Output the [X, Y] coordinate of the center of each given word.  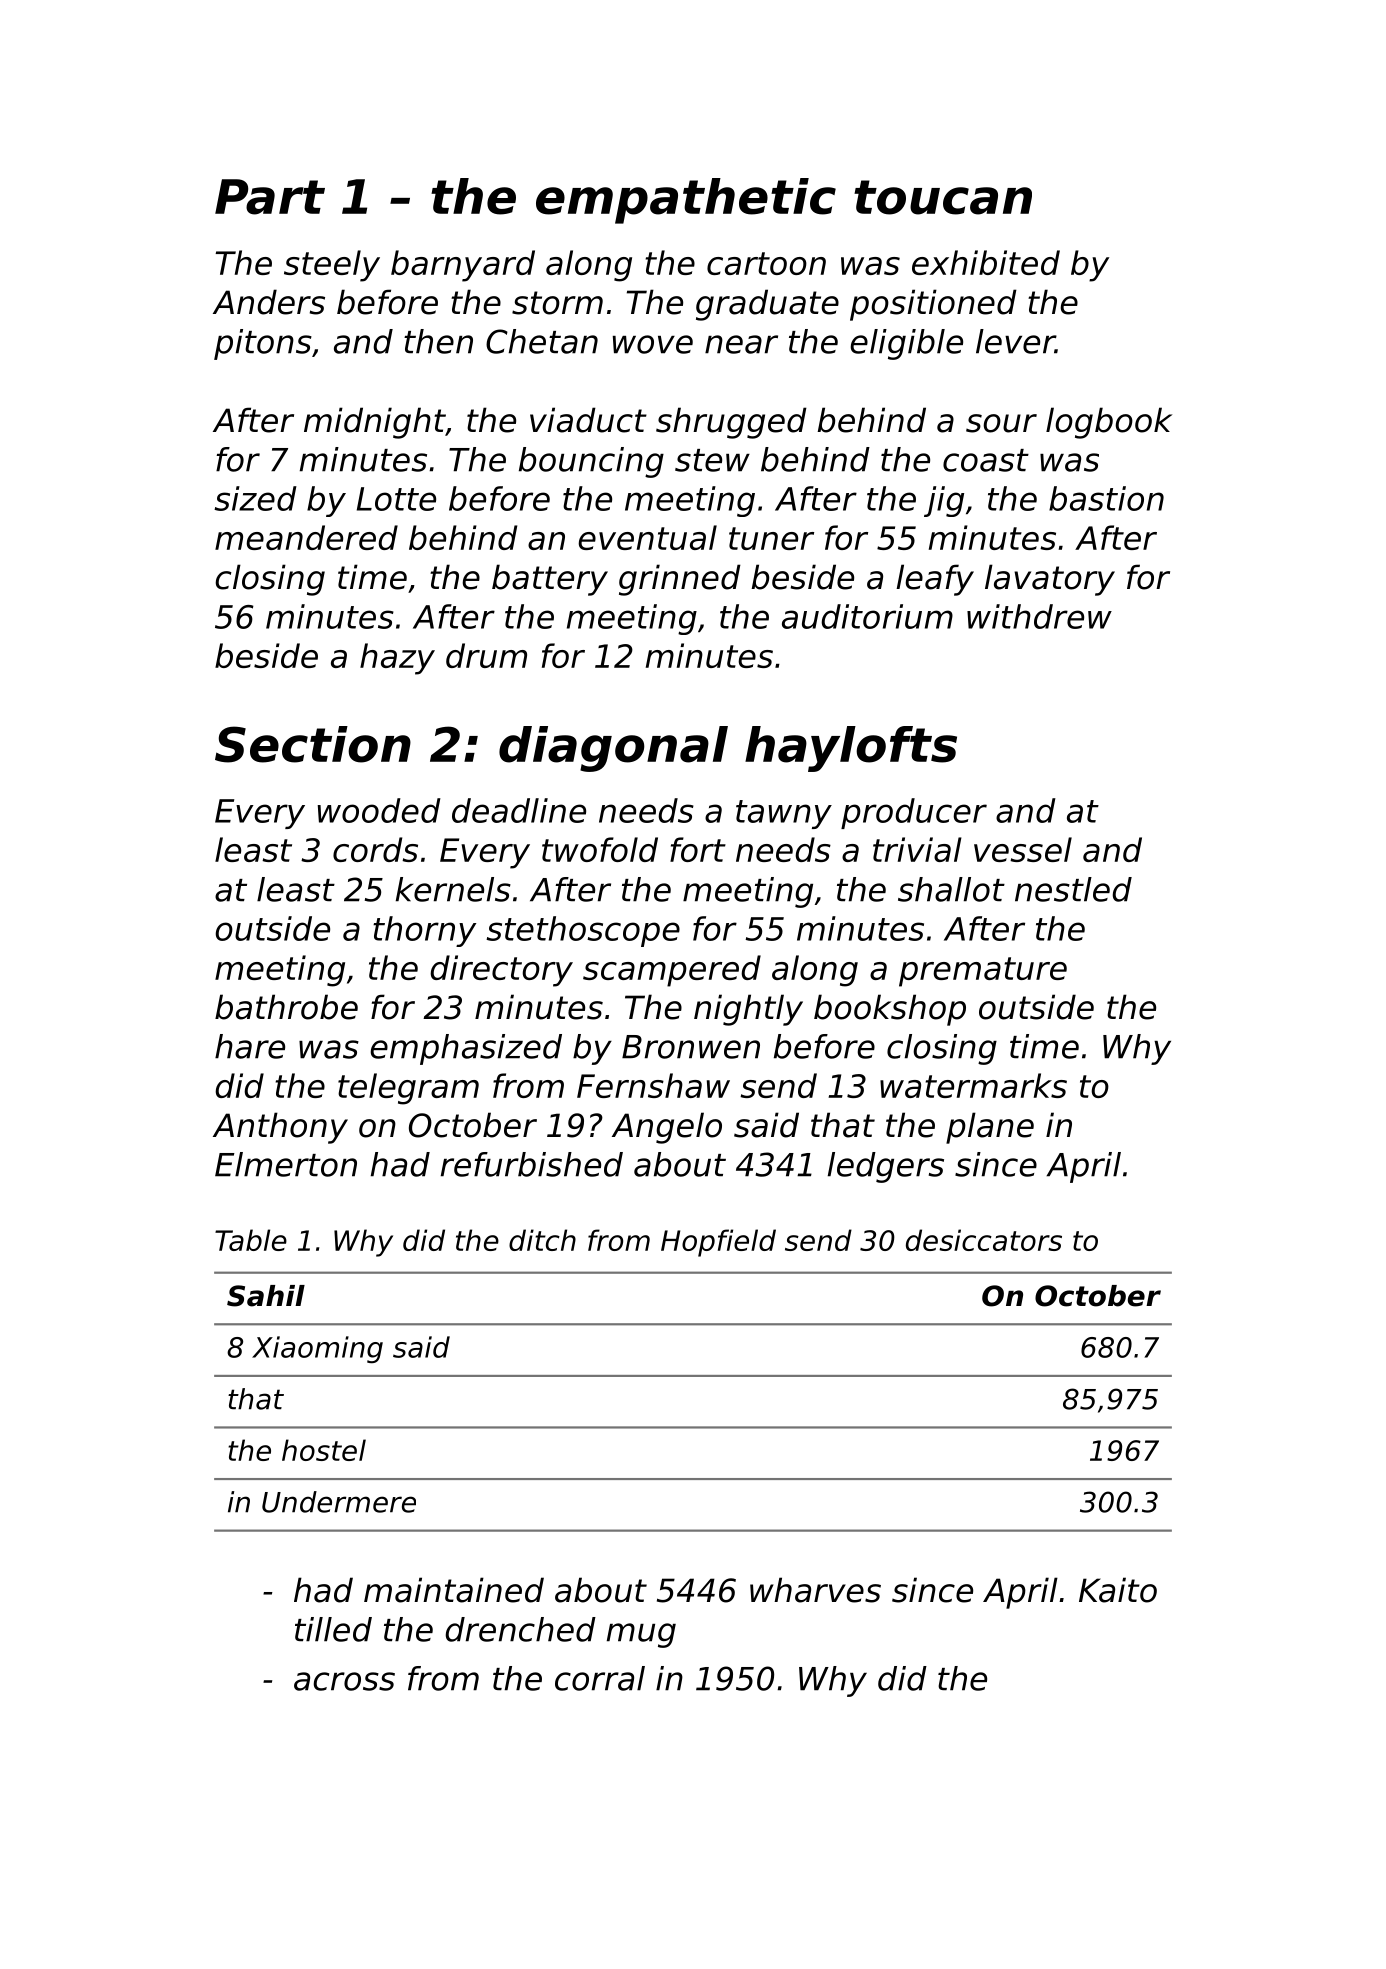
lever [1015, 341]
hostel [324, 1450]
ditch [542, 1240]
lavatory [1050, 580]
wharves [815, 1590]
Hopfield [718, 1243]
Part [270, 197]
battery [550, 580]
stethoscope [583, 931]
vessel [1023, 849]
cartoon [766, 263]
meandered [306, 537]
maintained [454, 1590]
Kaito [1118, 1590]
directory [501, 971]
